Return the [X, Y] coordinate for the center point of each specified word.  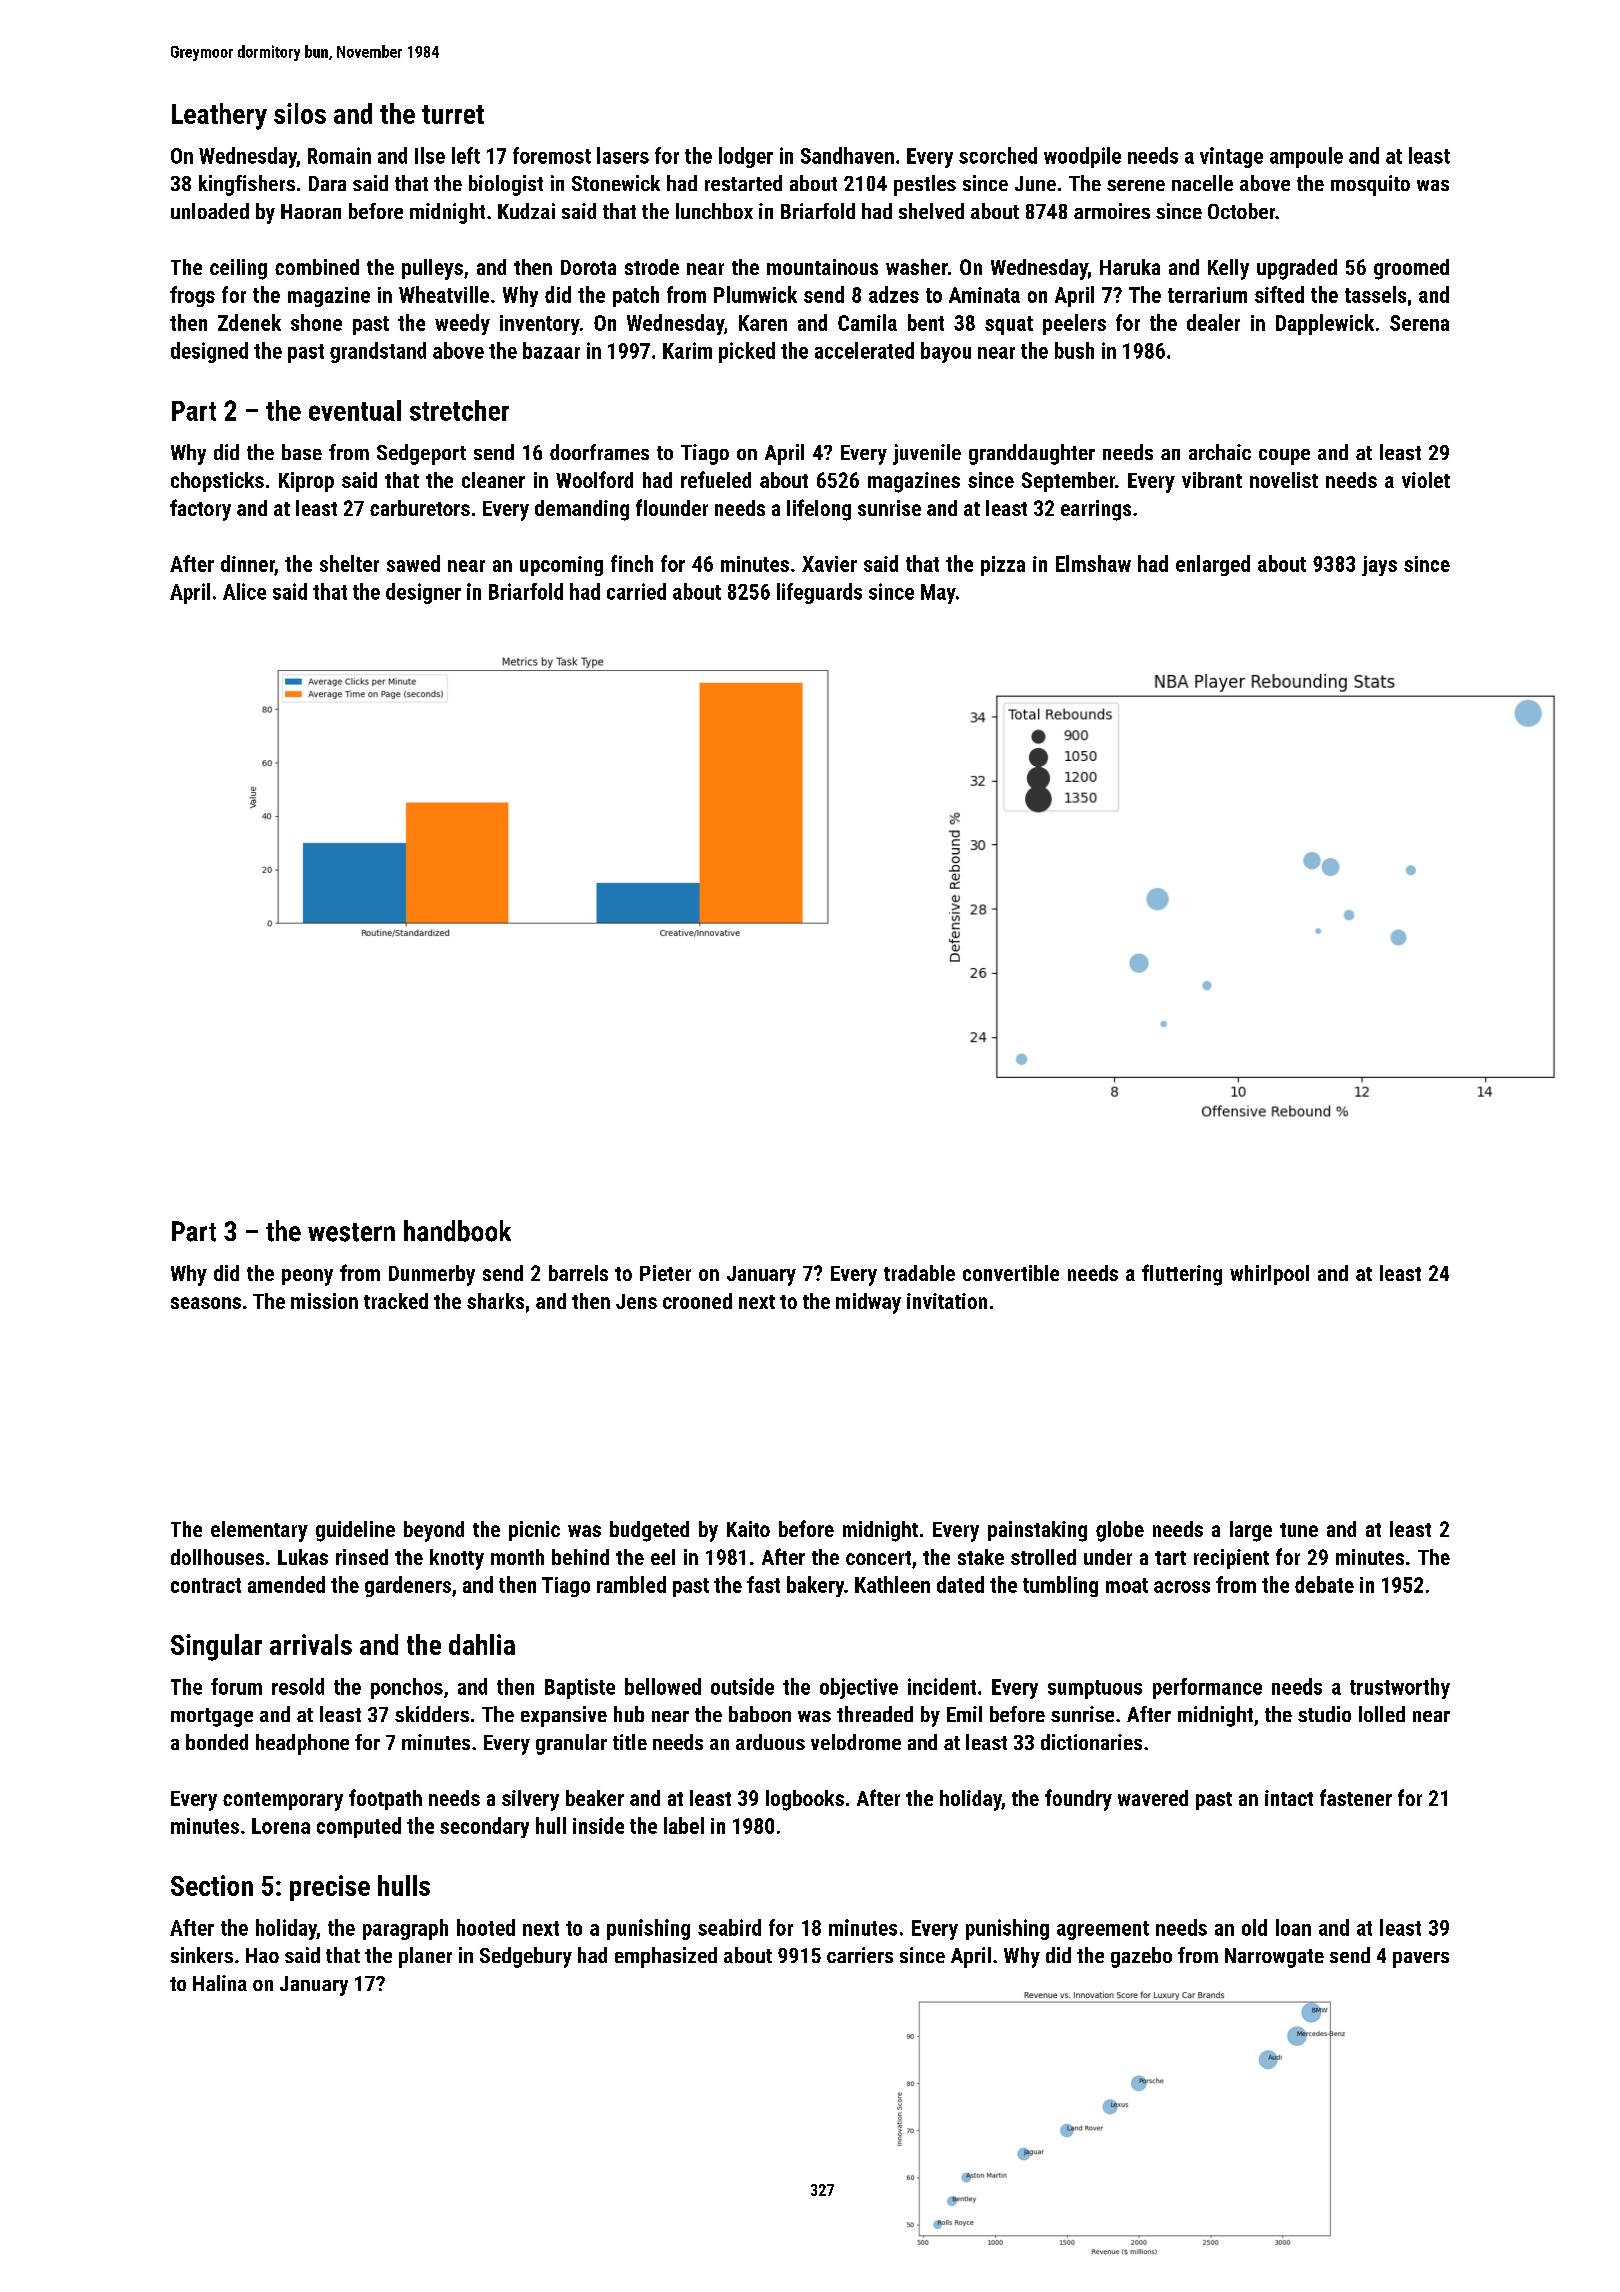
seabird [729, 1927]
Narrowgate [1274, 1958]
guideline [355, 1531]
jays [1379, 566]
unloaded [210, 211]
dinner [248, 563]
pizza [1003, 566]
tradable [919, 1273]
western [351, 1232]
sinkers [202, 1955]
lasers [623, 155]
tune [1299, 1530]
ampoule [1306, 157]
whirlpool [1269, 1275]
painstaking [1037, 1531]
